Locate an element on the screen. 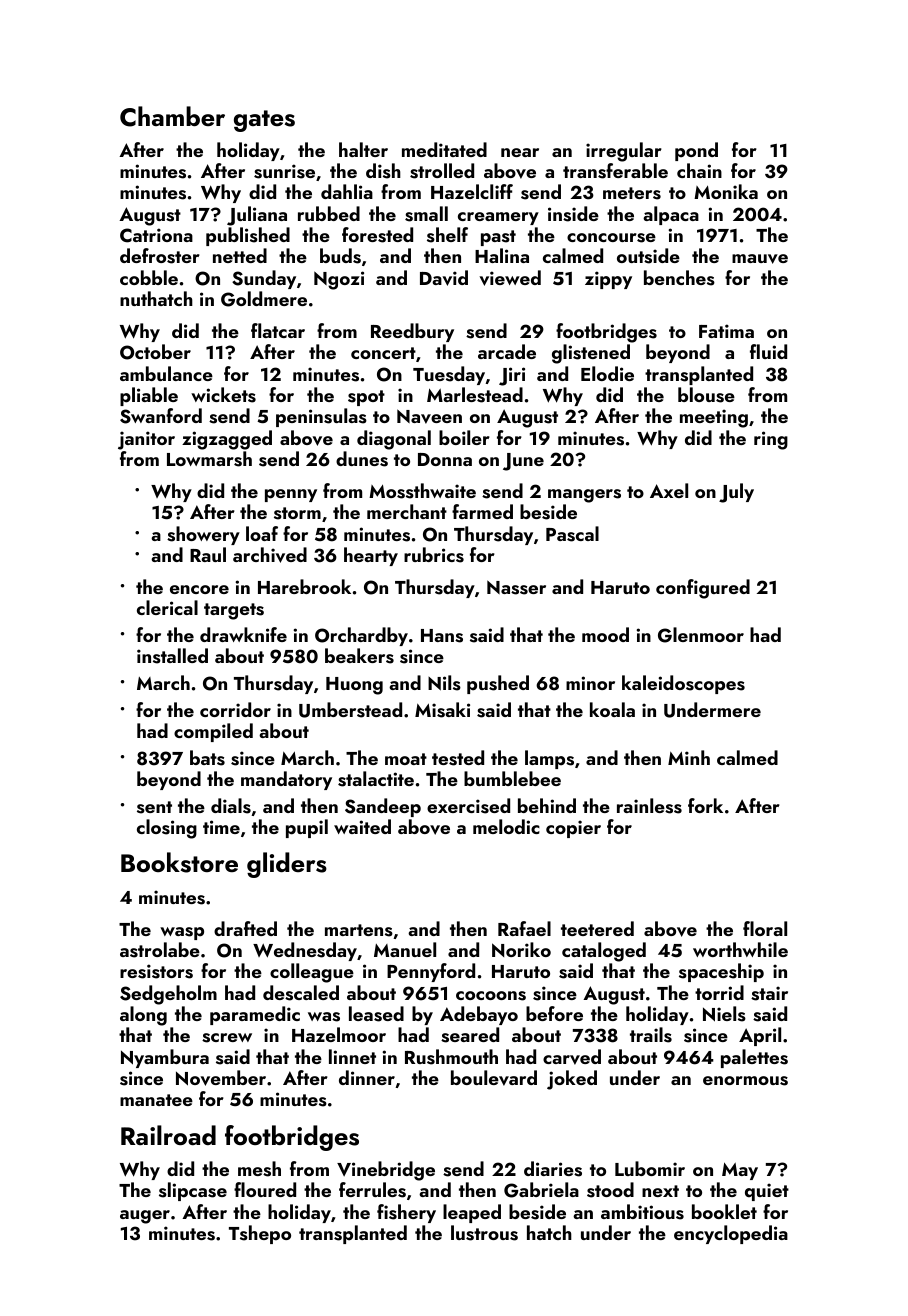 Image resolution: width=908 pixels, height=1316 pixels. lustrous is located at coordinates (484, 1233).
